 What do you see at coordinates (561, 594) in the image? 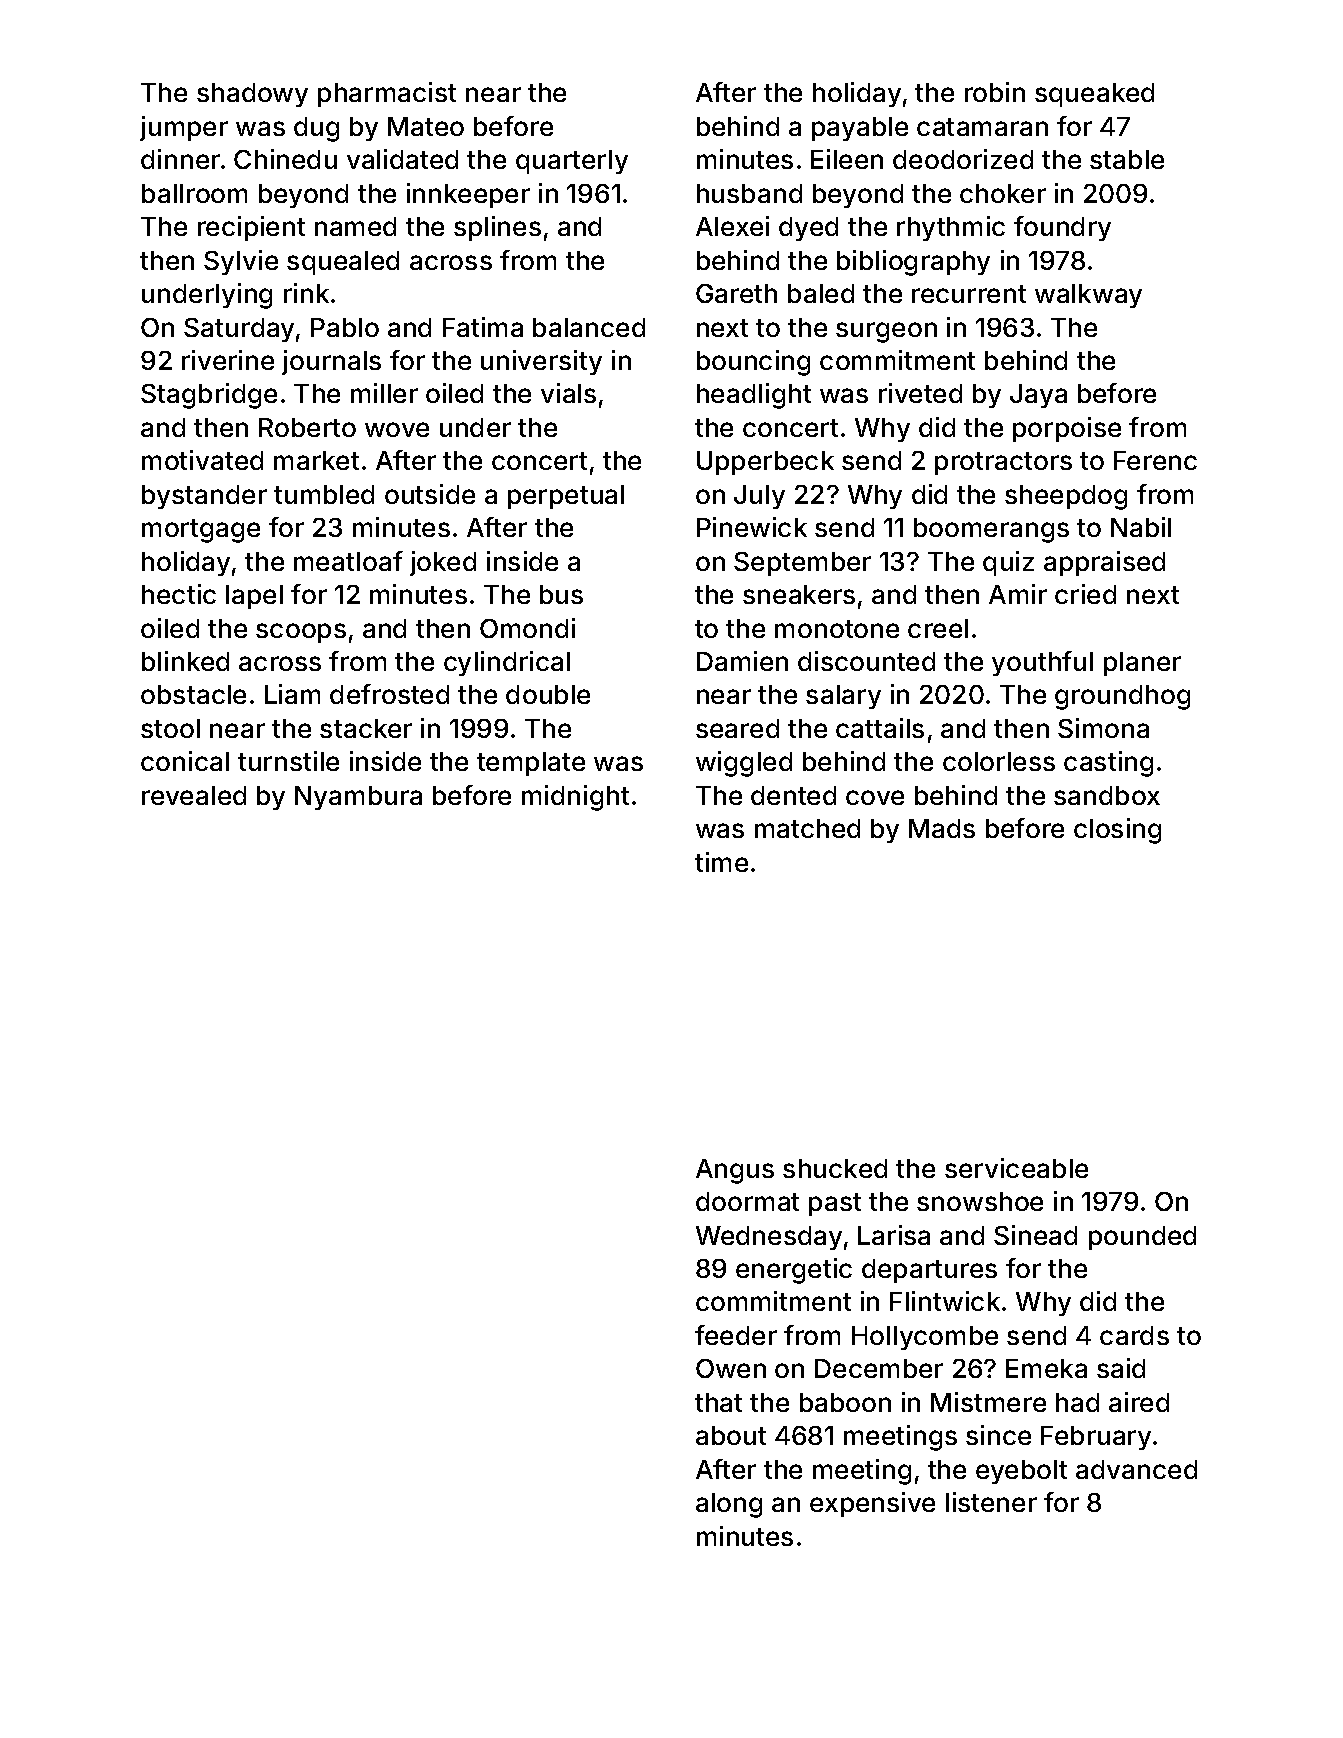
I see `bus` at bounding box center [561, 594].
